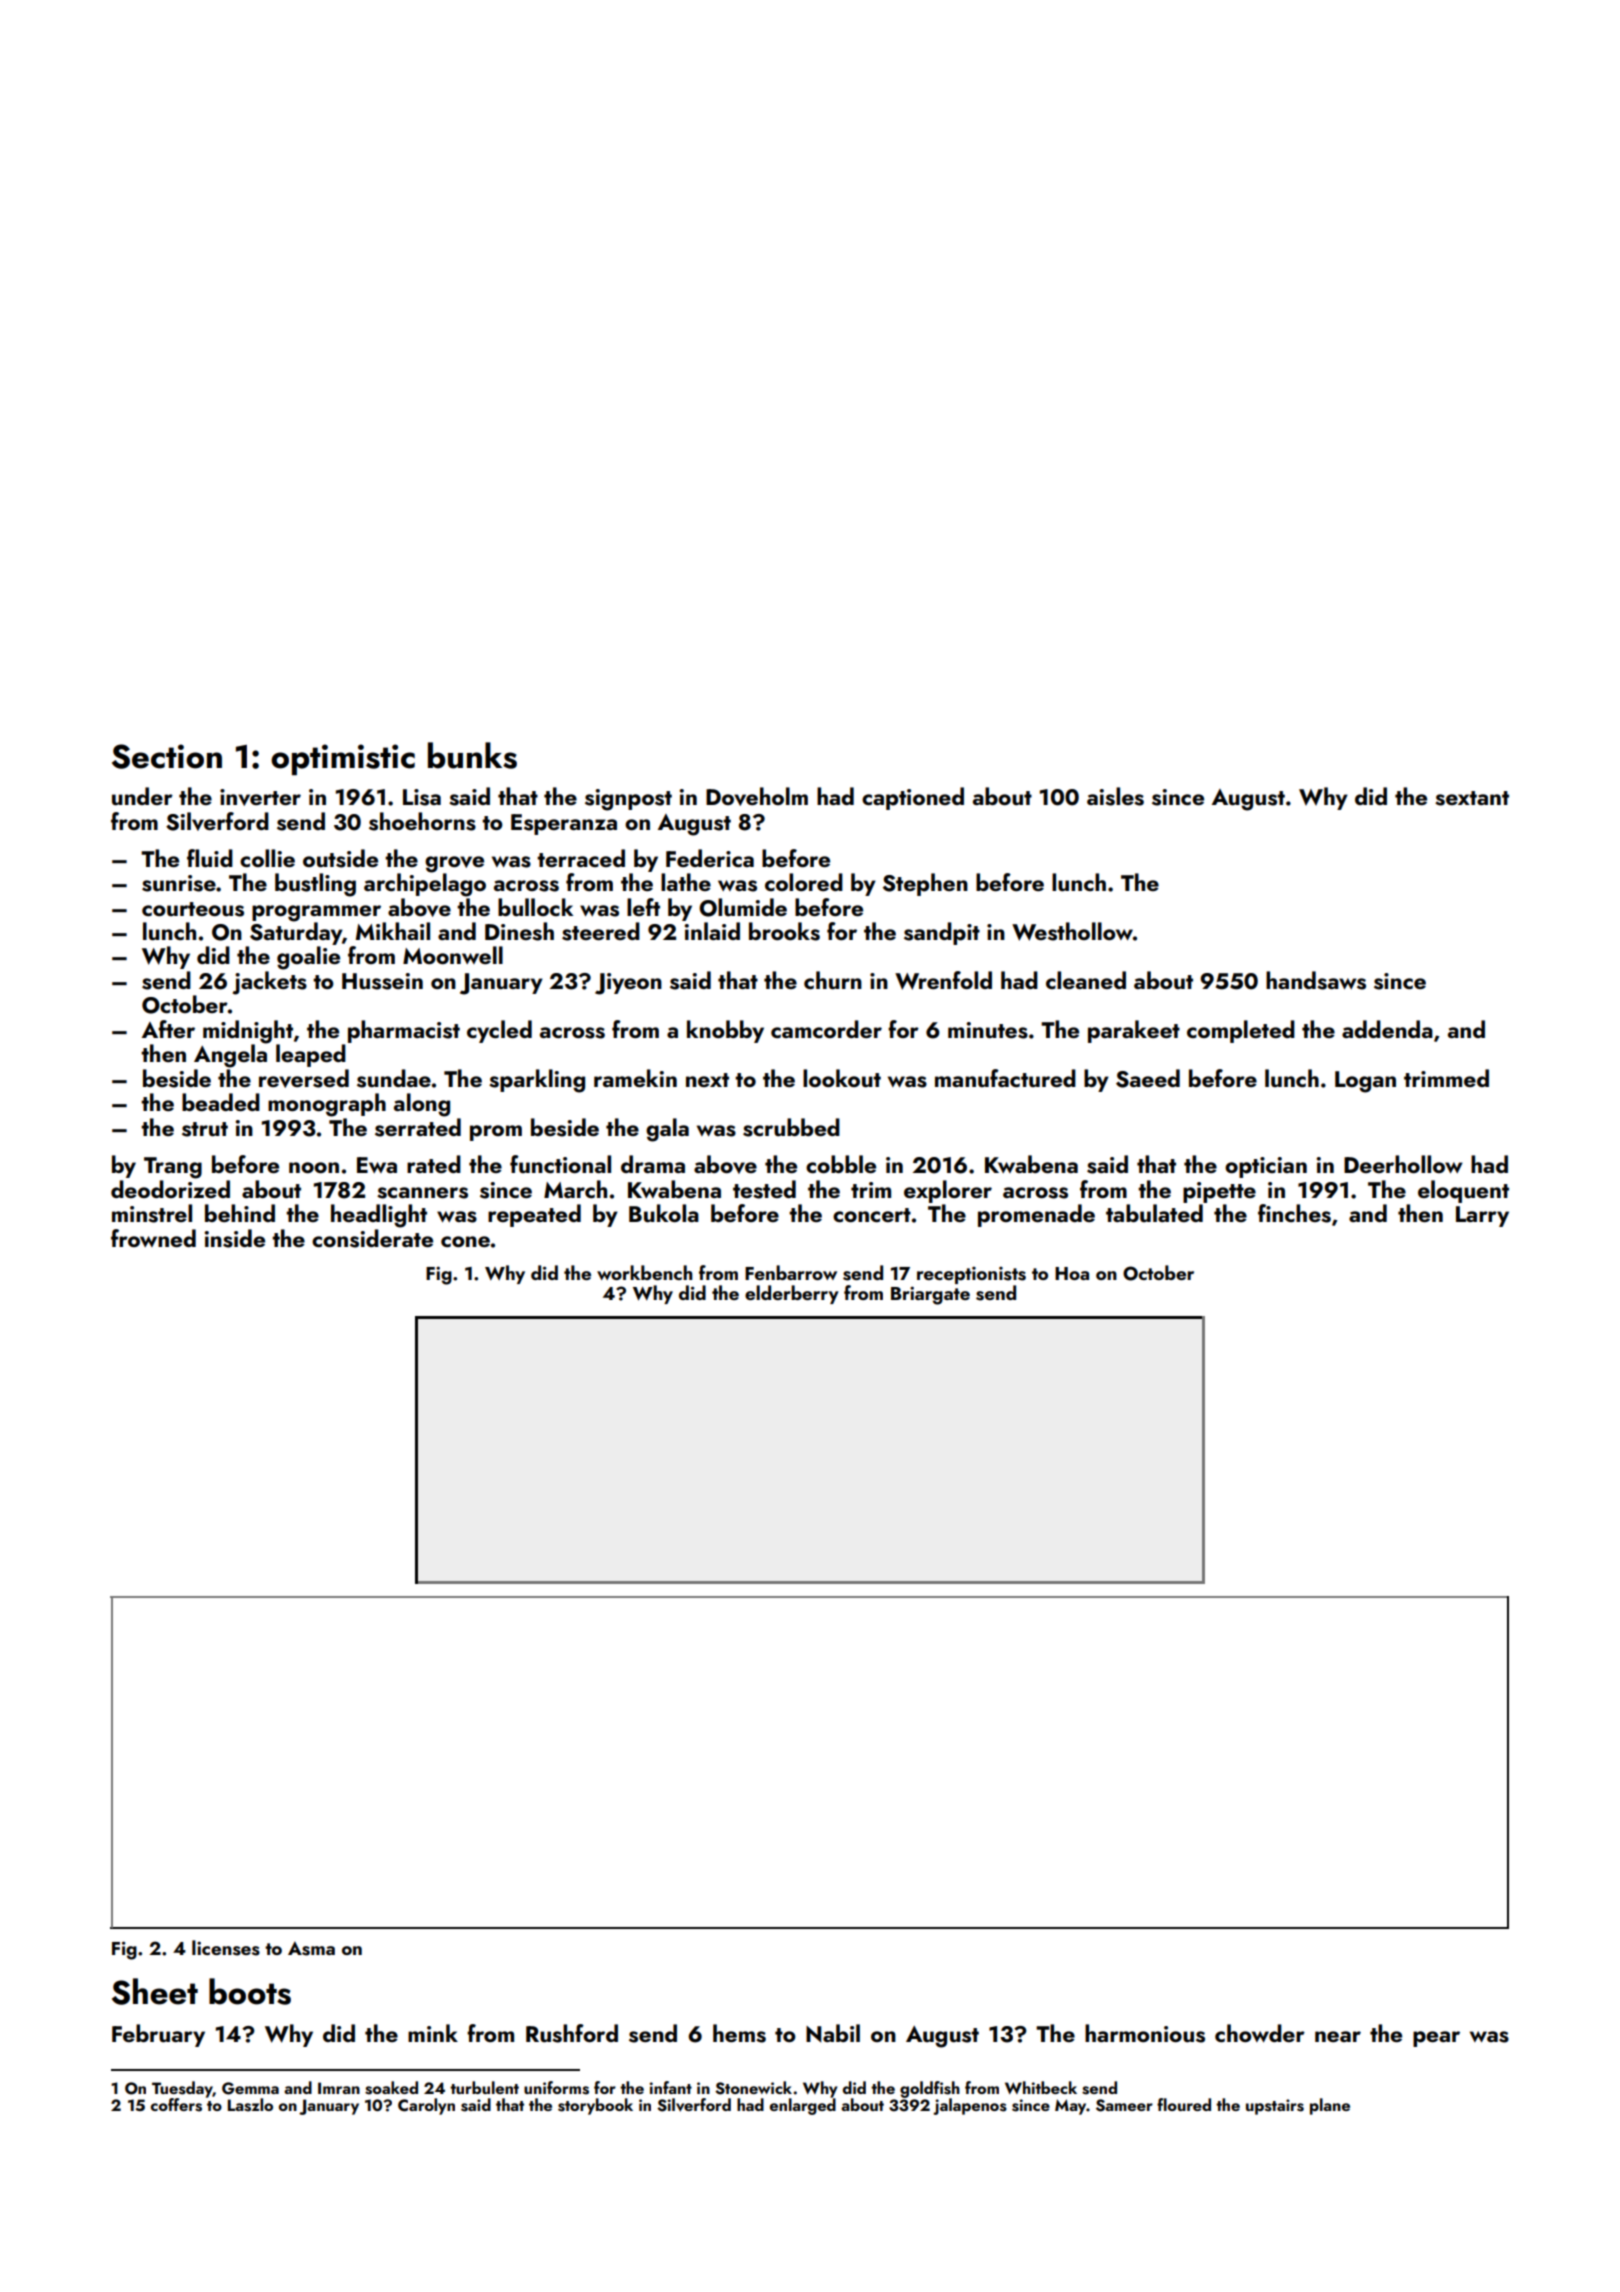  Describe the element at coordinates (667, 1130) in the screenshot. I see `gala` at that location.
